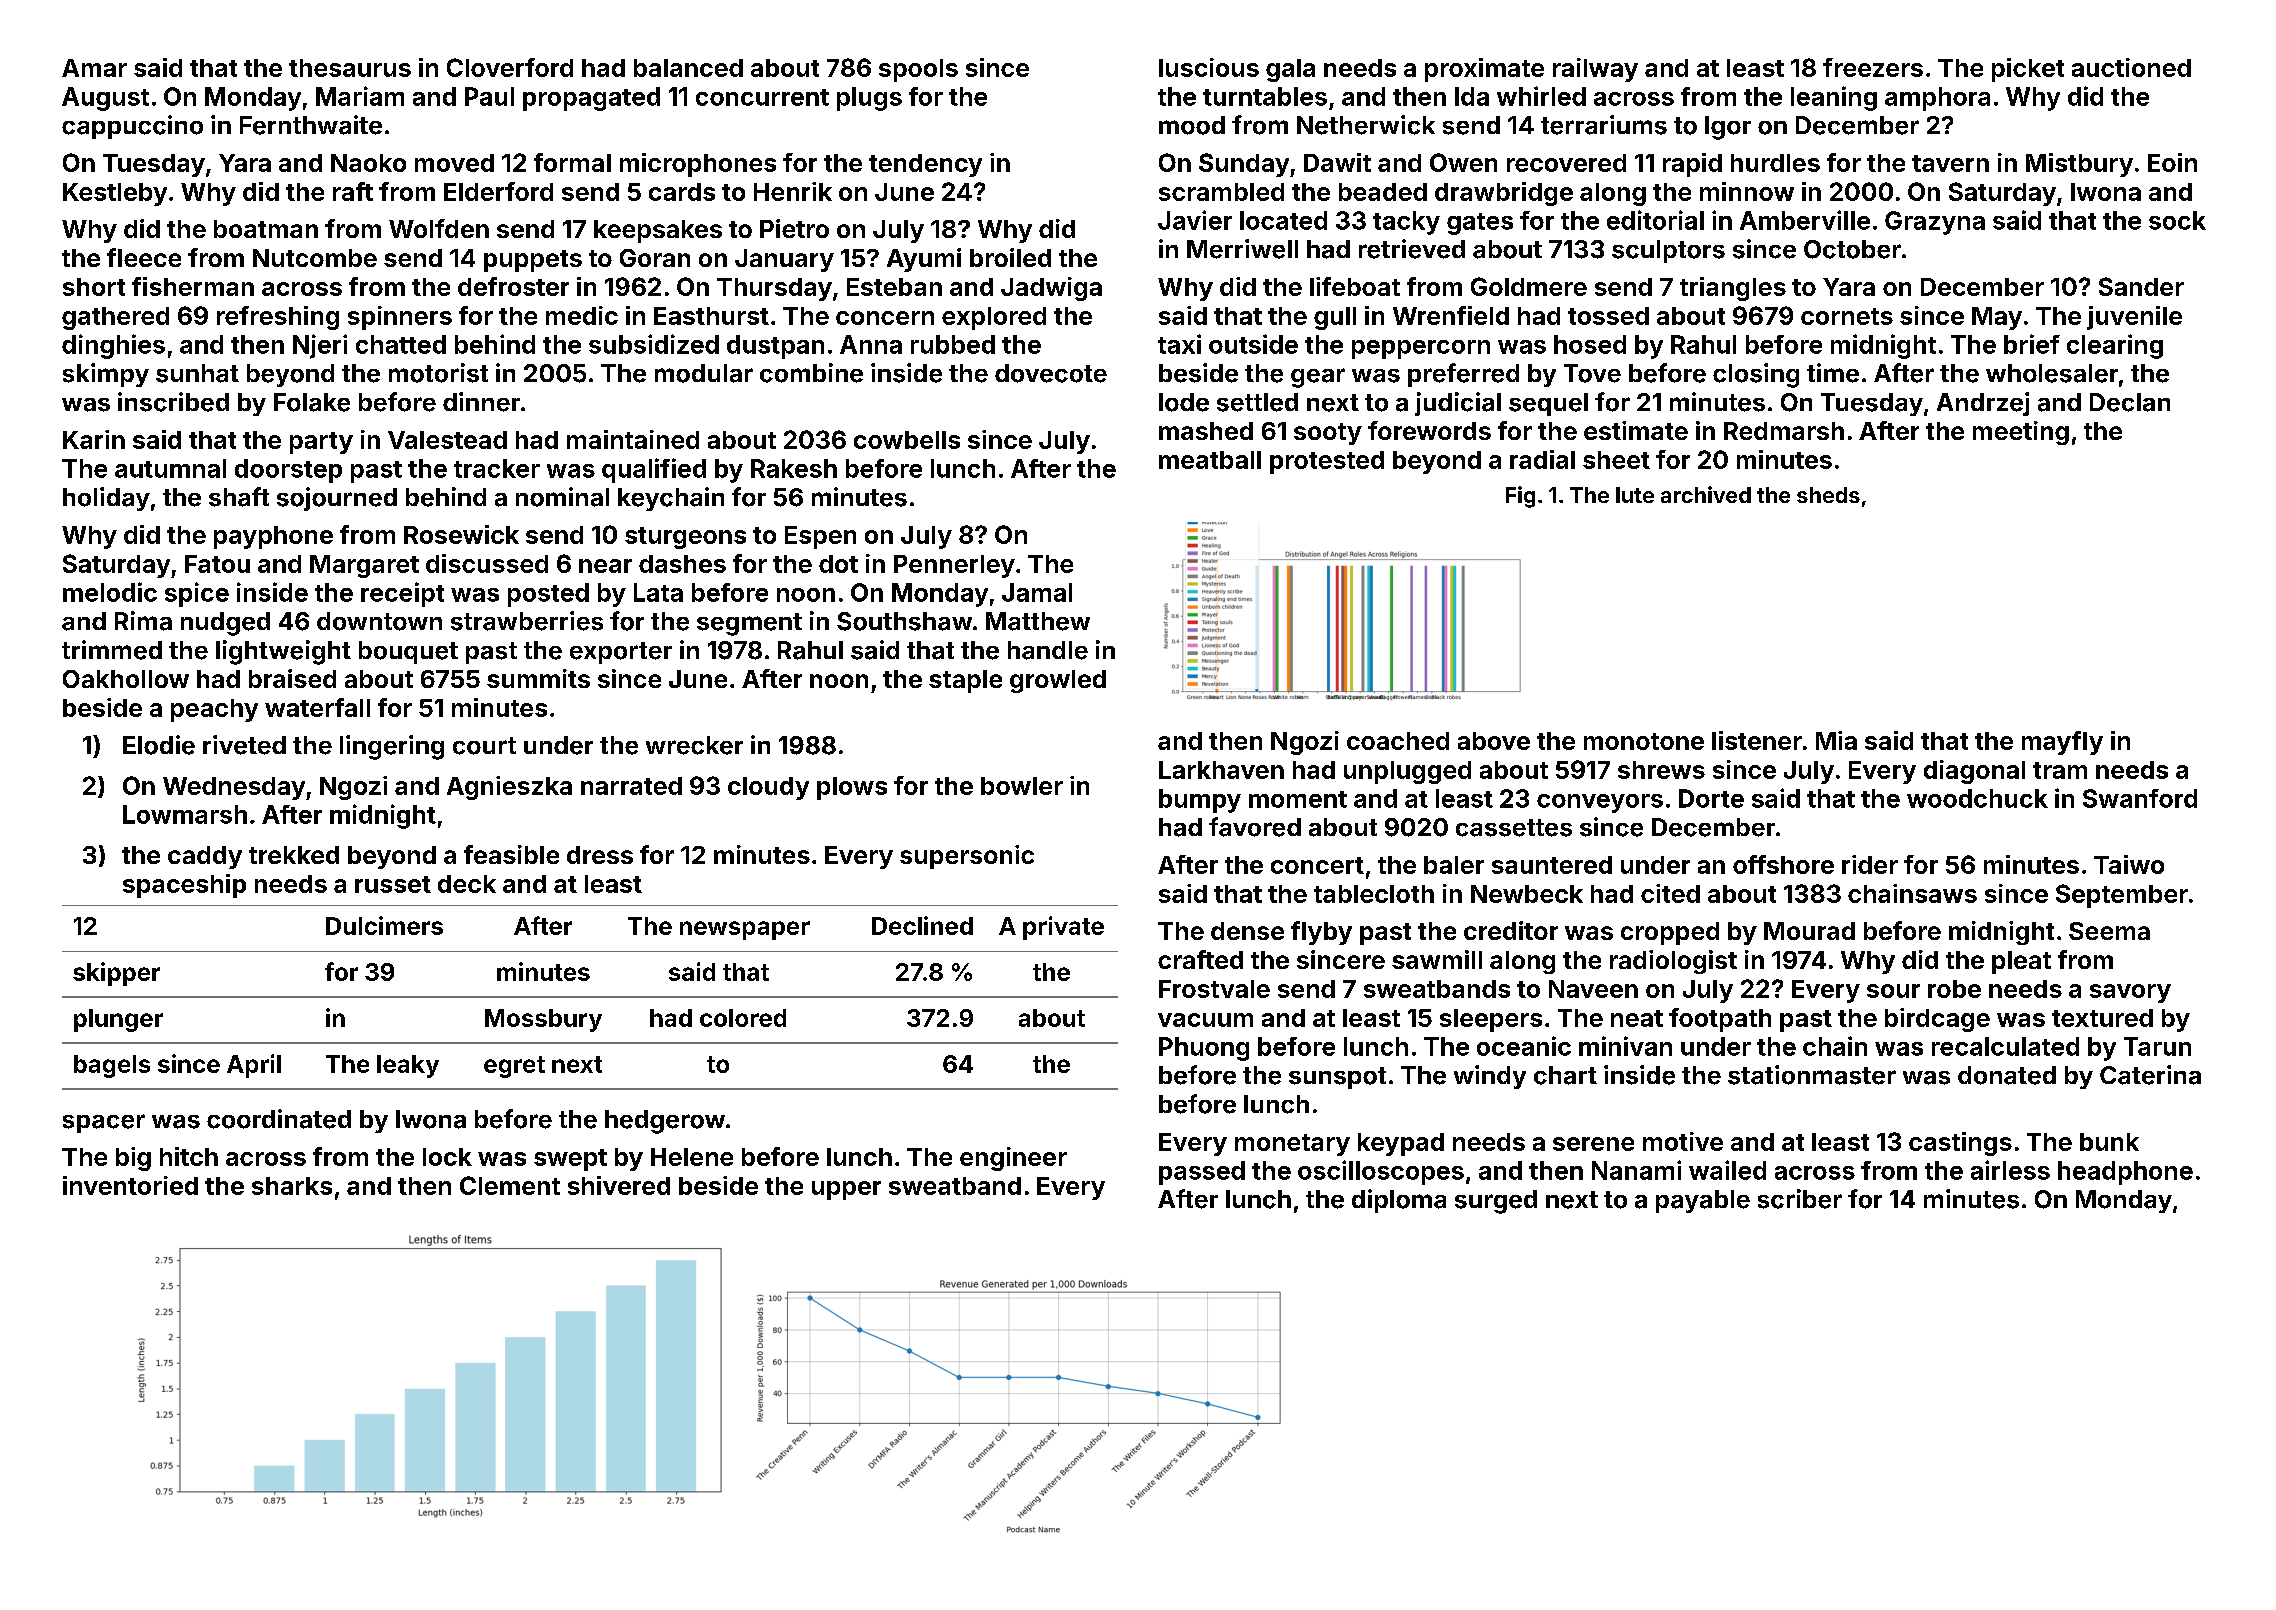 The width and height of the screenshot is (2276, 1610). I want to click on Andrzej, so click(1983, 404).
